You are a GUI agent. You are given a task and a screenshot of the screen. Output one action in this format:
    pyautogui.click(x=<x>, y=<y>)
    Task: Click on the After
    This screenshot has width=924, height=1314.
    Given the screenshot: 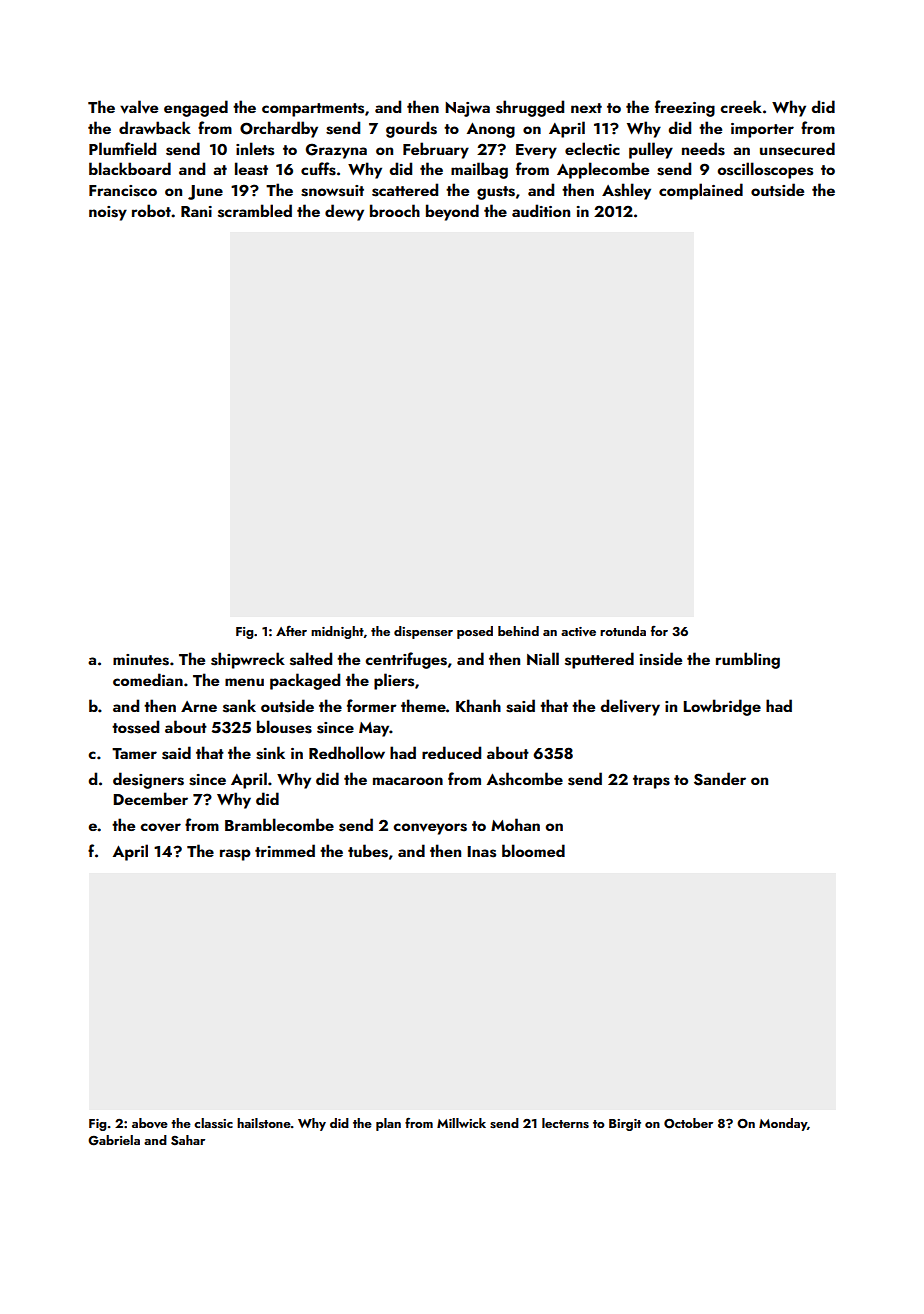 What is the action you would take?
    pyautogui.click(x=291, y=630)
